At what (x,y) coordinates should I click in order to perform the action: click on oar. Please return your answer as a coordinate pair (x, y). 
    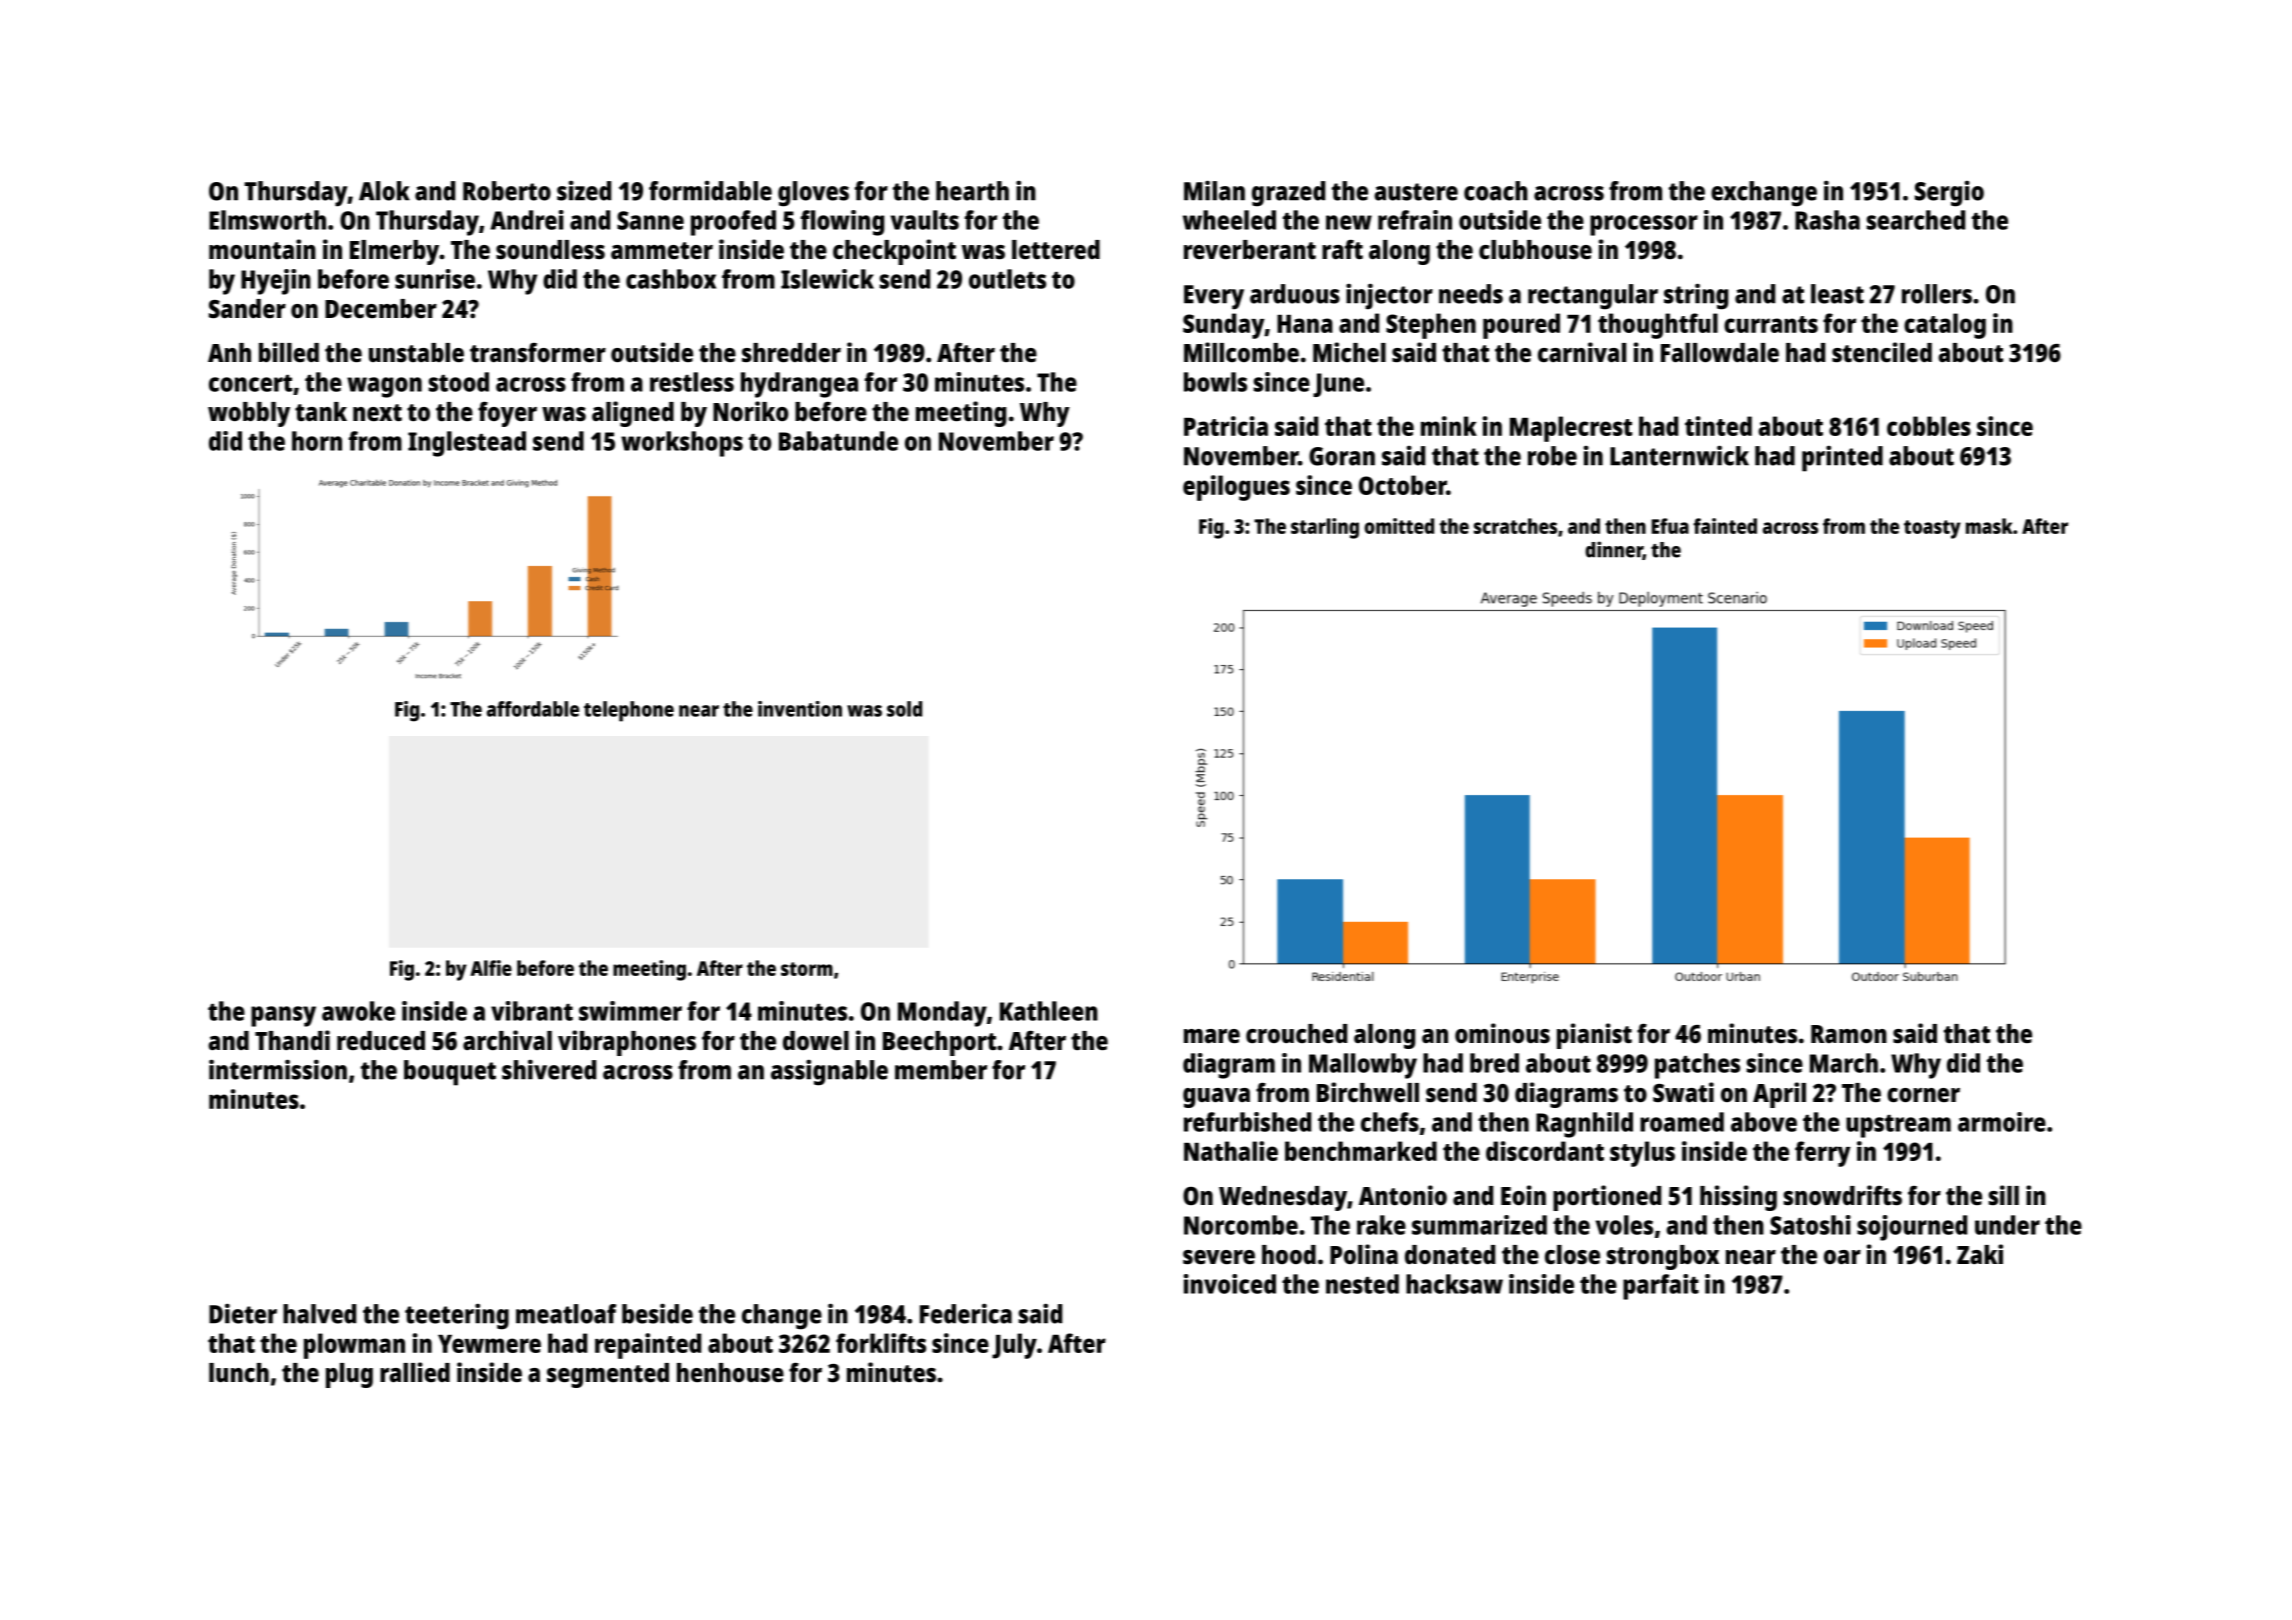
    Looking at the image, I should click on (1842, 1257).
